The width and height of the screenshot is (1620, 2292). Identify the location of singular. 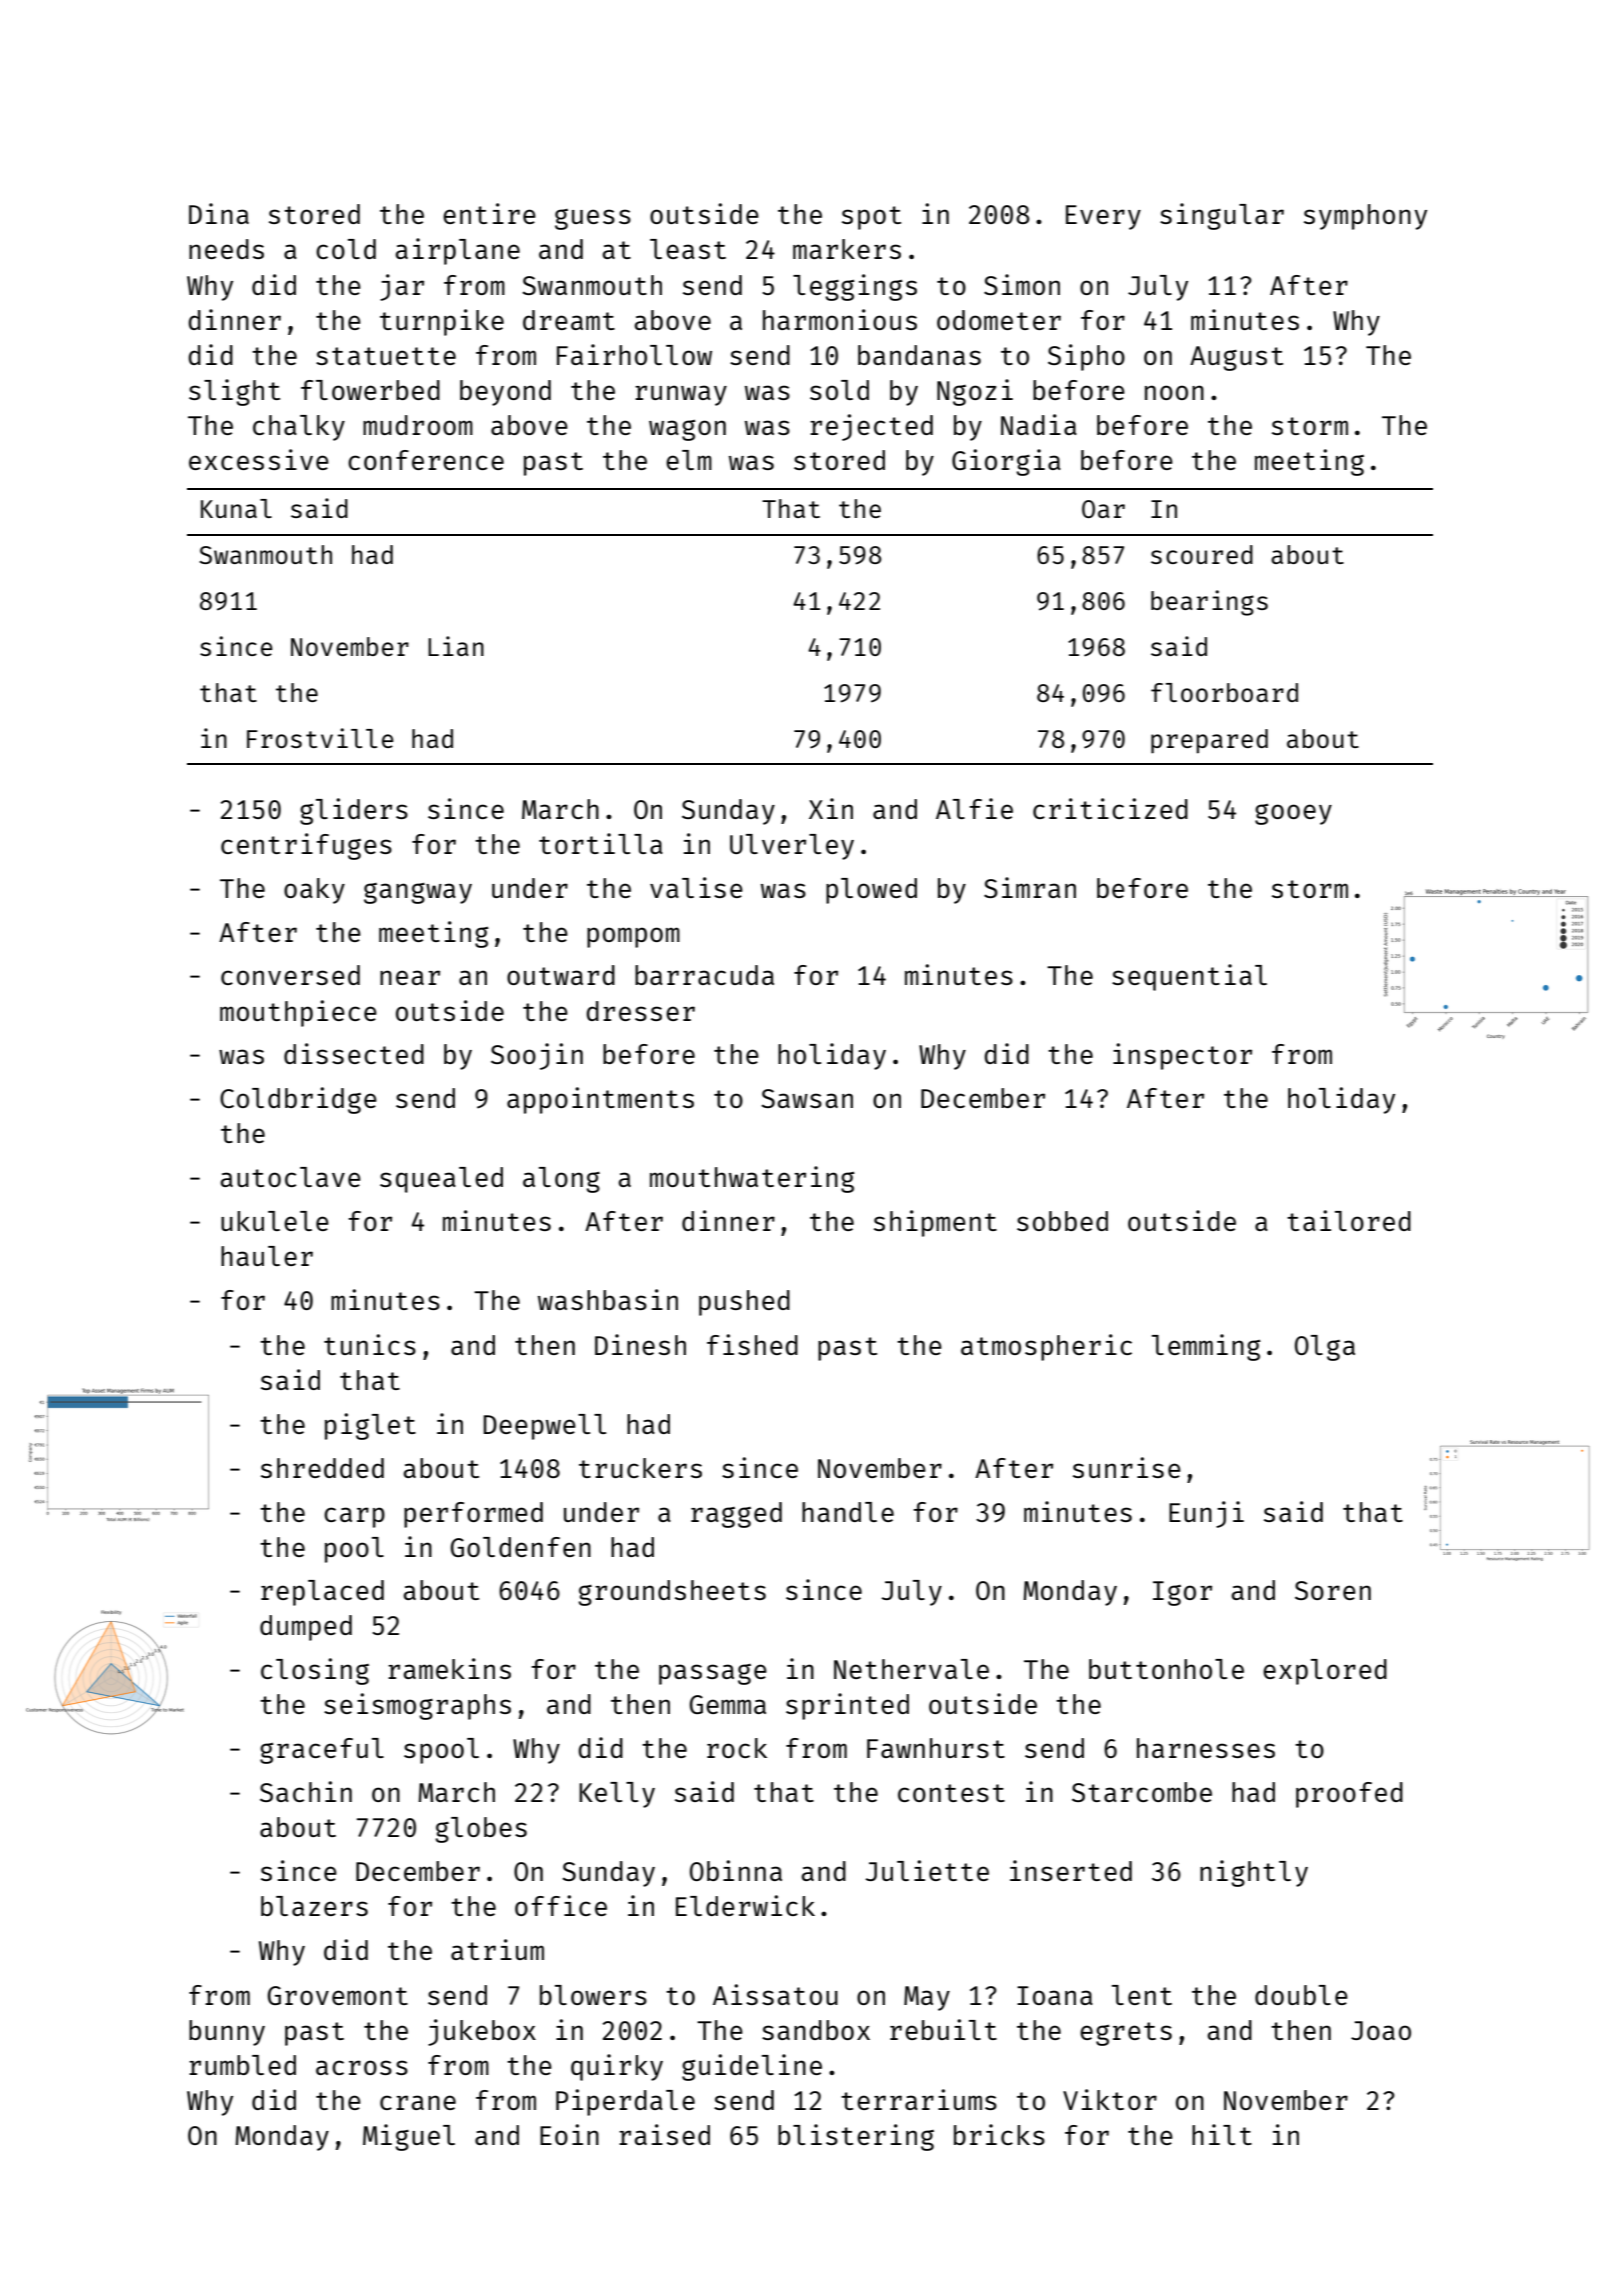
(1222, 216).
